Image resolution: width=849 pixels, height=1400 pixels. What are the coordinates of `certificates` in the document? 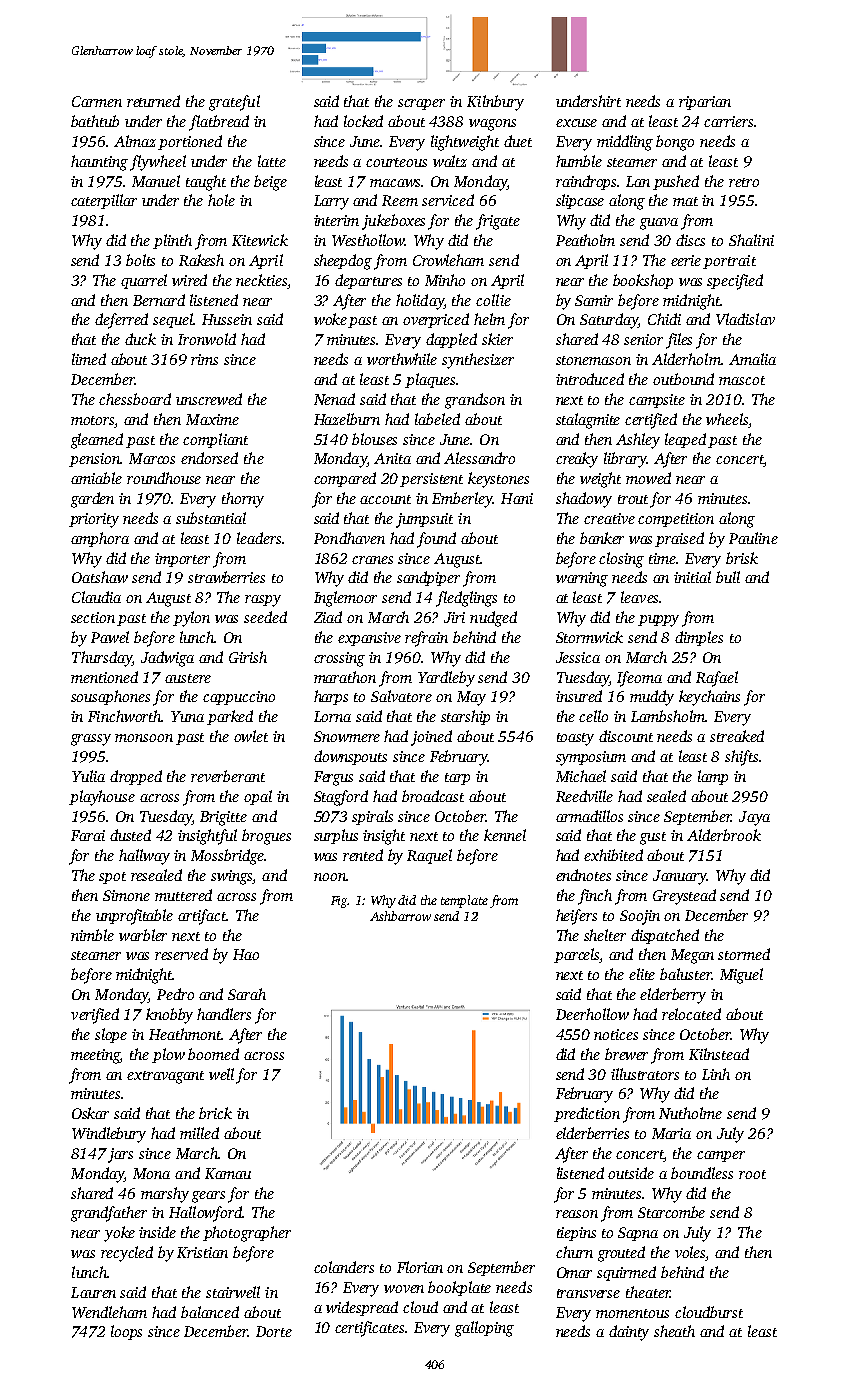 It's located at (369, 1329).
